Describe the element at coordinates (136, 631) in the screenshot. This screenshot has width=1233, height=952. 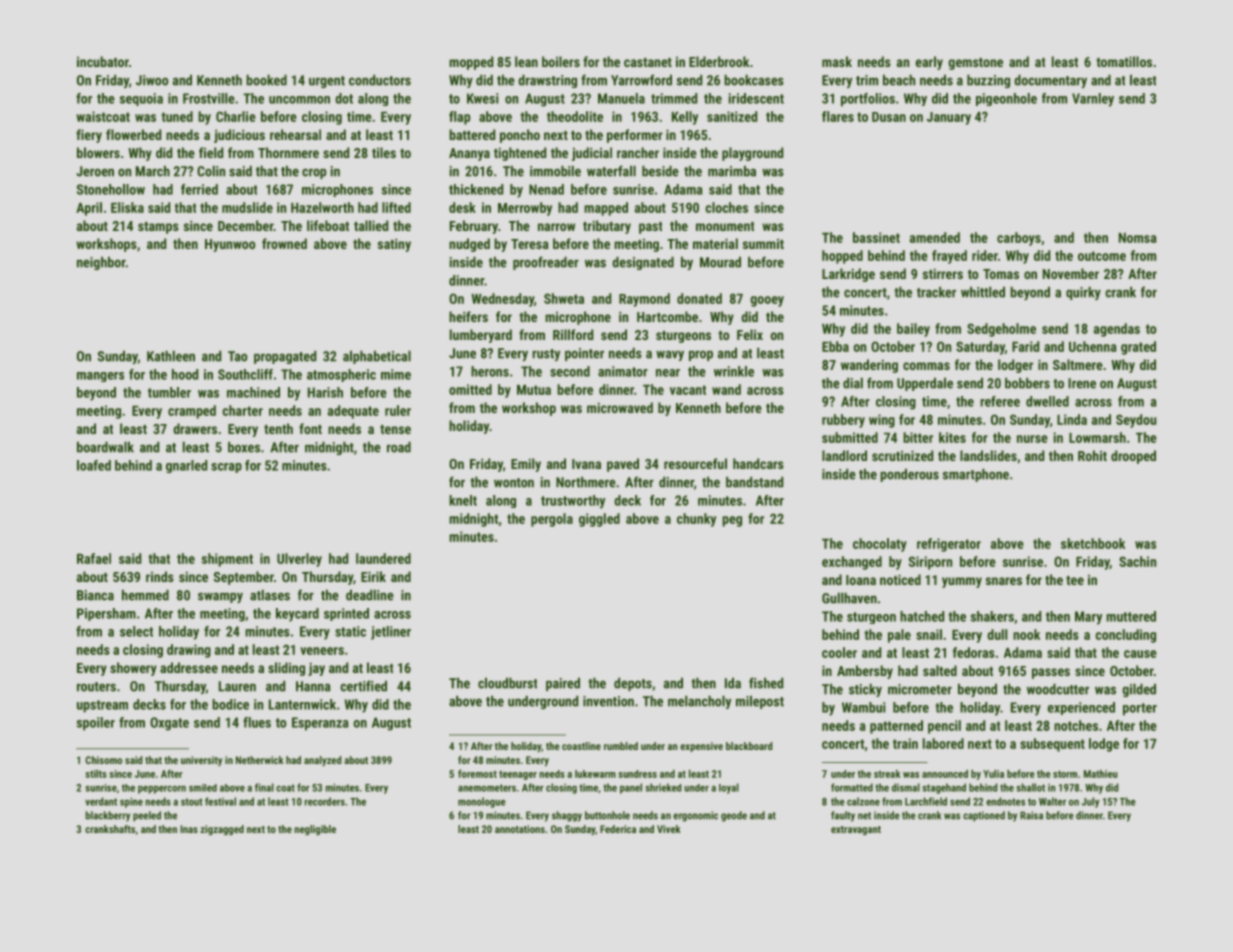
I see `select` at that location.
